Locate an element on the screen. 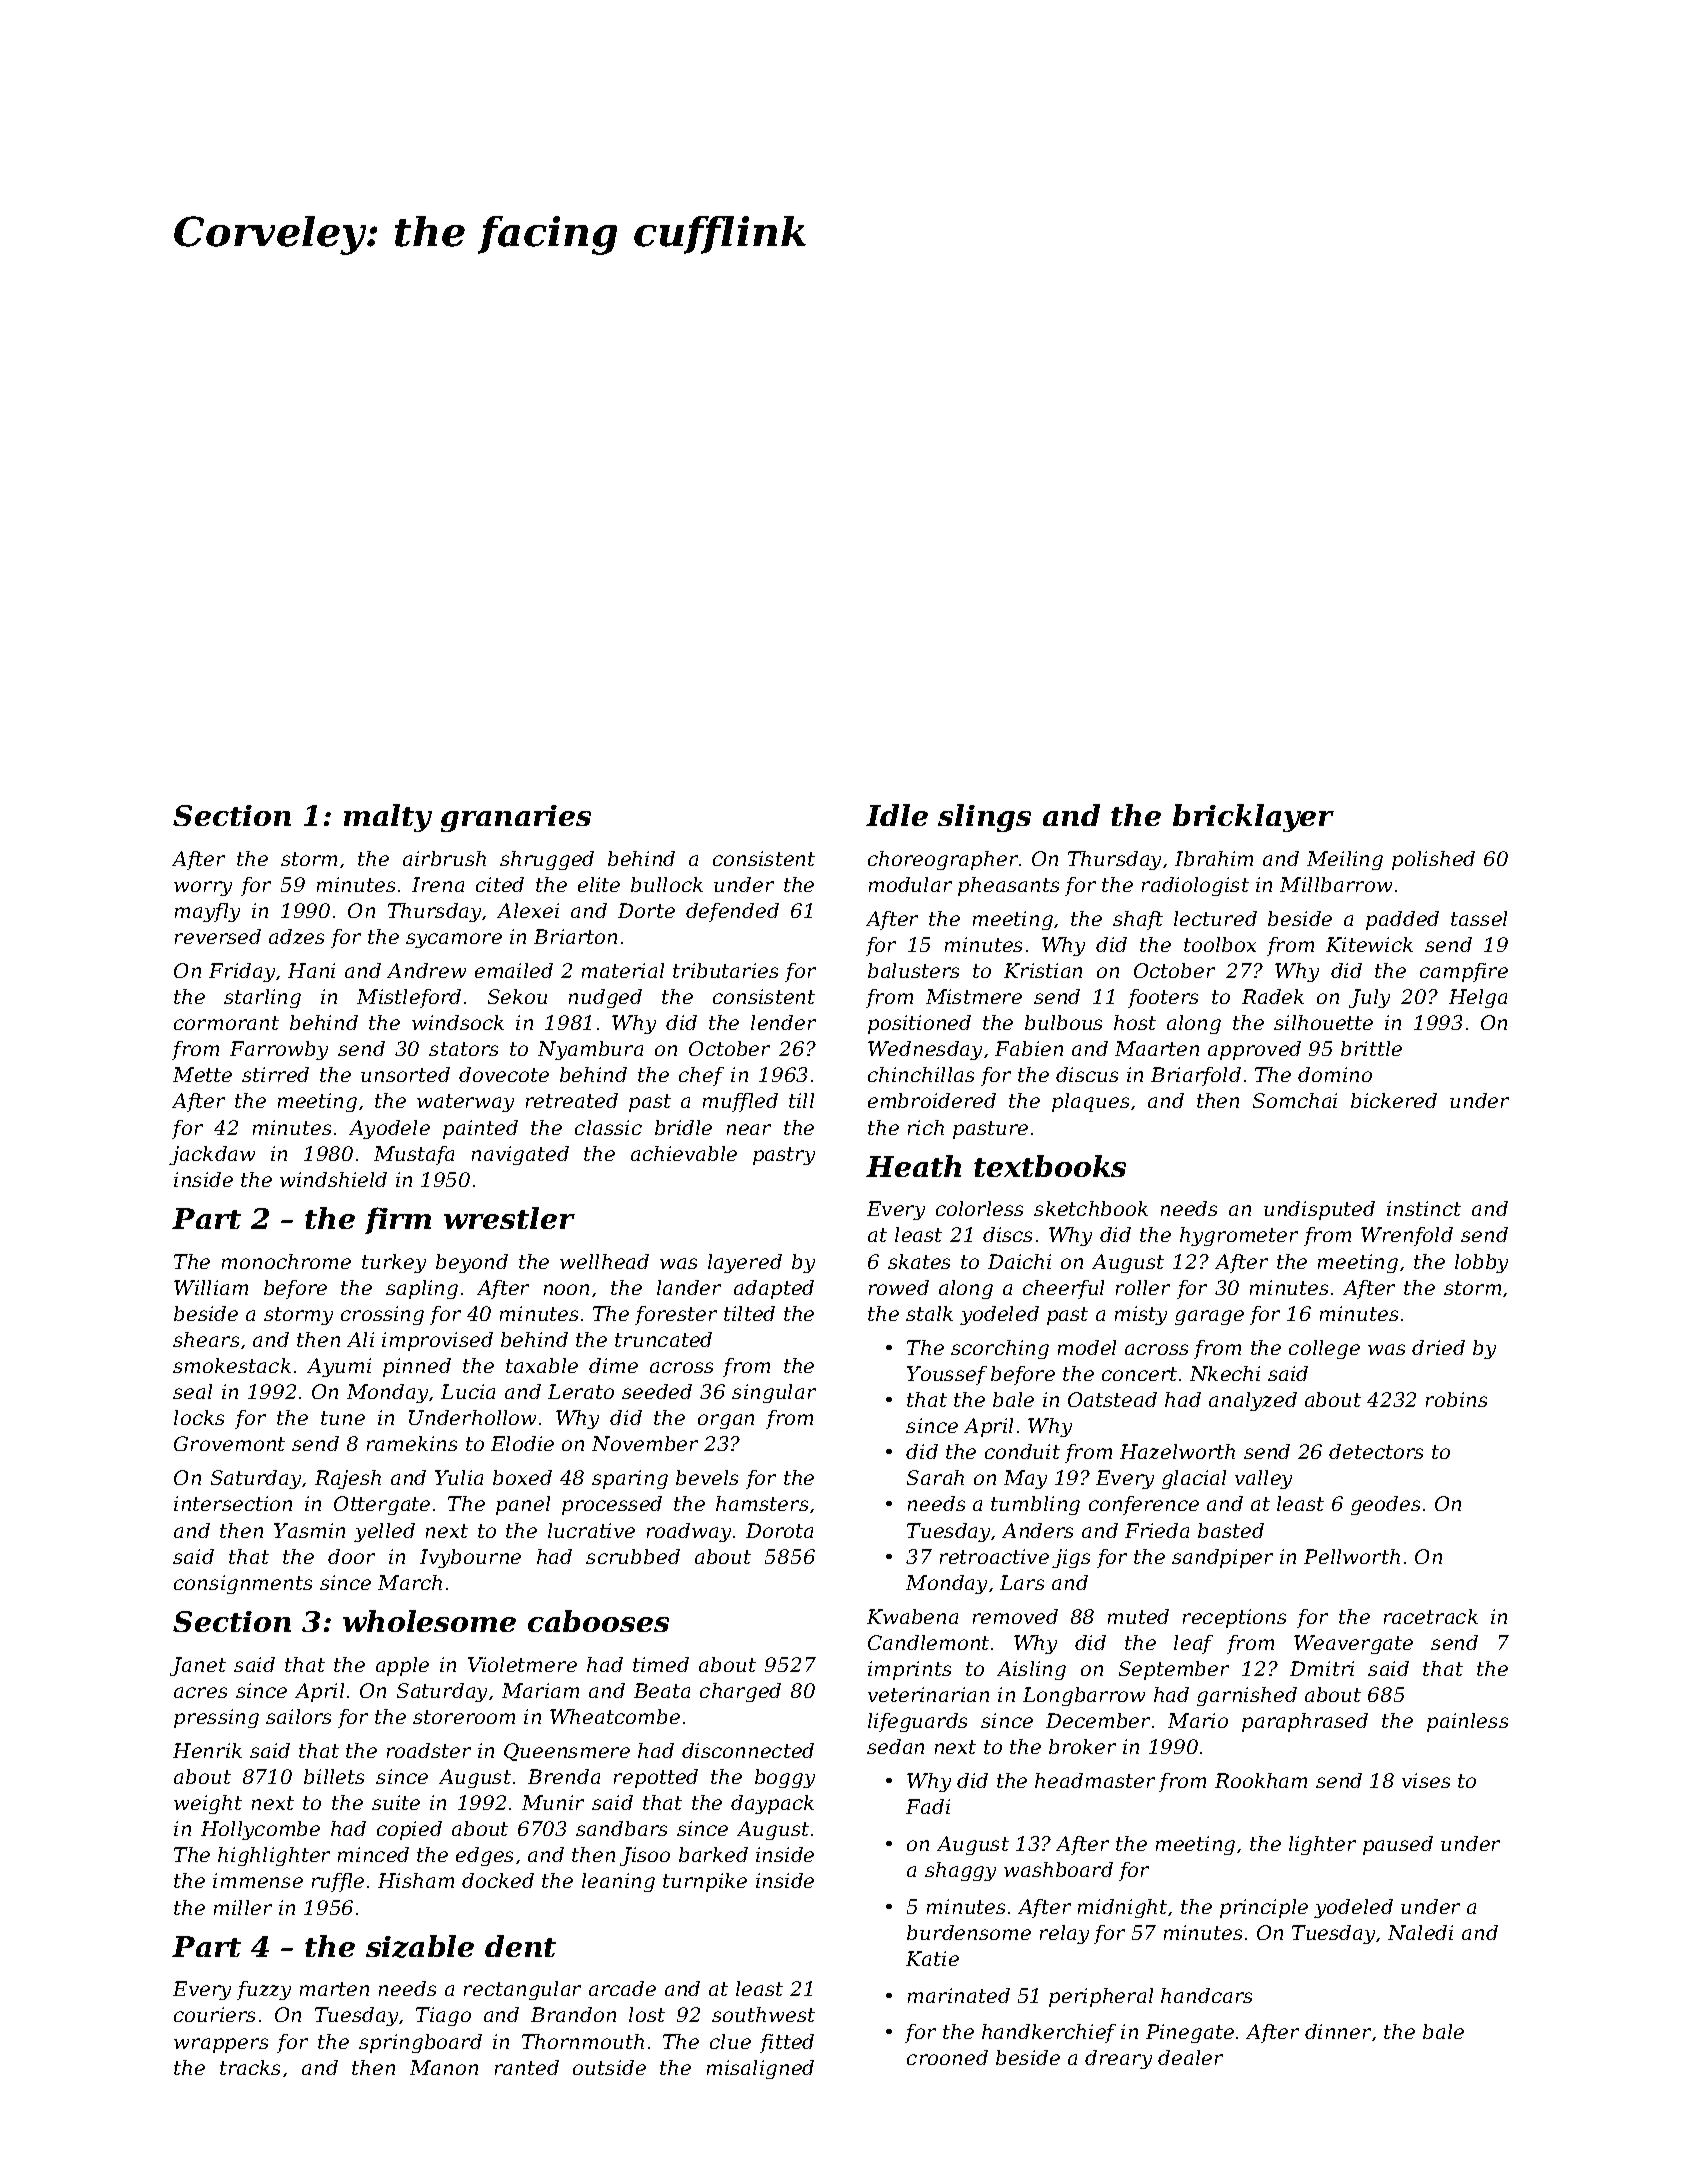  Kwabena is located at coordinates (912, 1616).
